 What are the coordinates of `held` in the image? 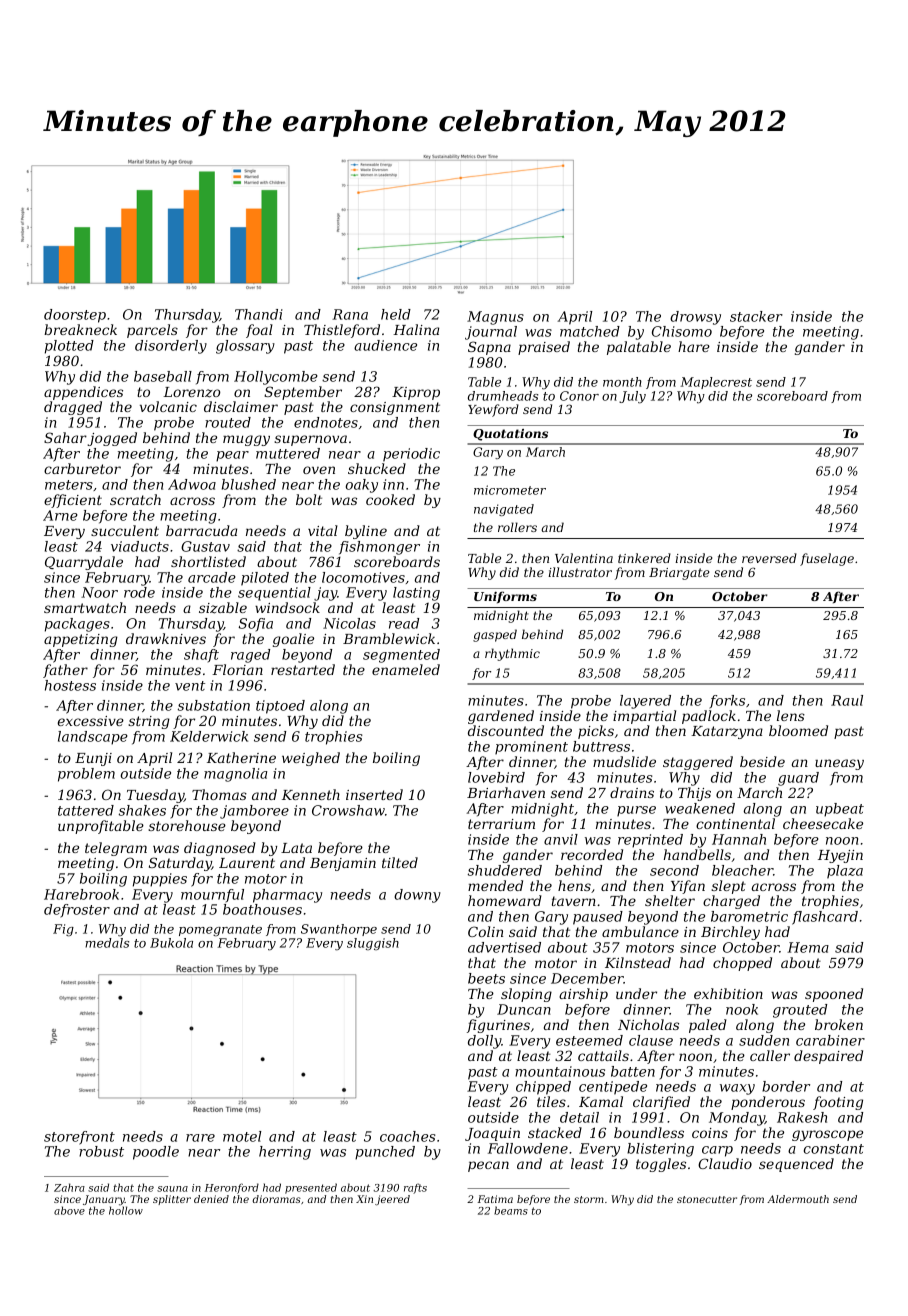 It's located at (396, 314).
